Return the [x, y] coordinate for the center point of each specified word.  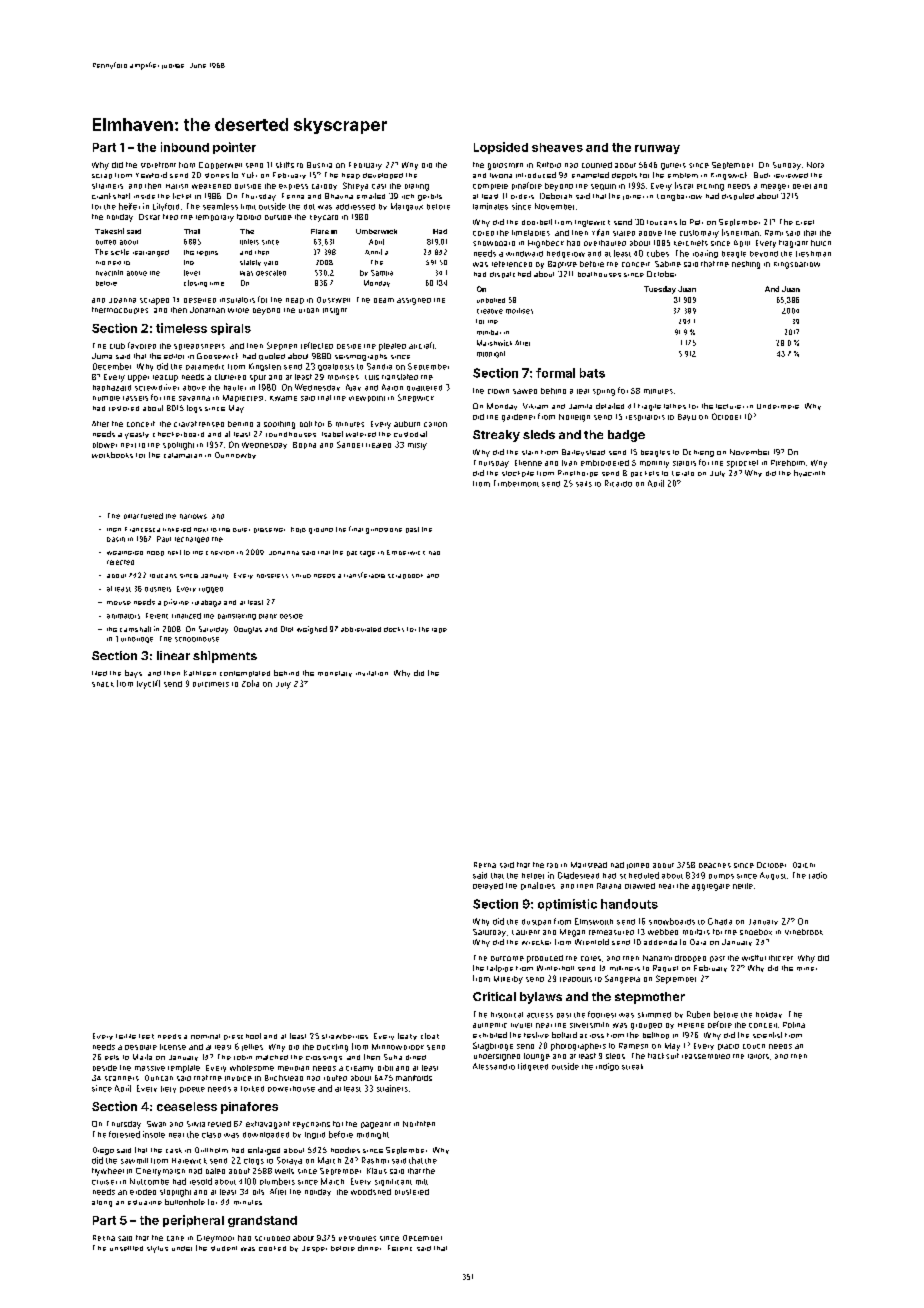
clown [498, 391]
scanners [122, 1078]
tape [439, 630]
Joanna [122, 300]
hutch [821, 243]
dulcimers [211, 684]
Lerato [683, 473]
